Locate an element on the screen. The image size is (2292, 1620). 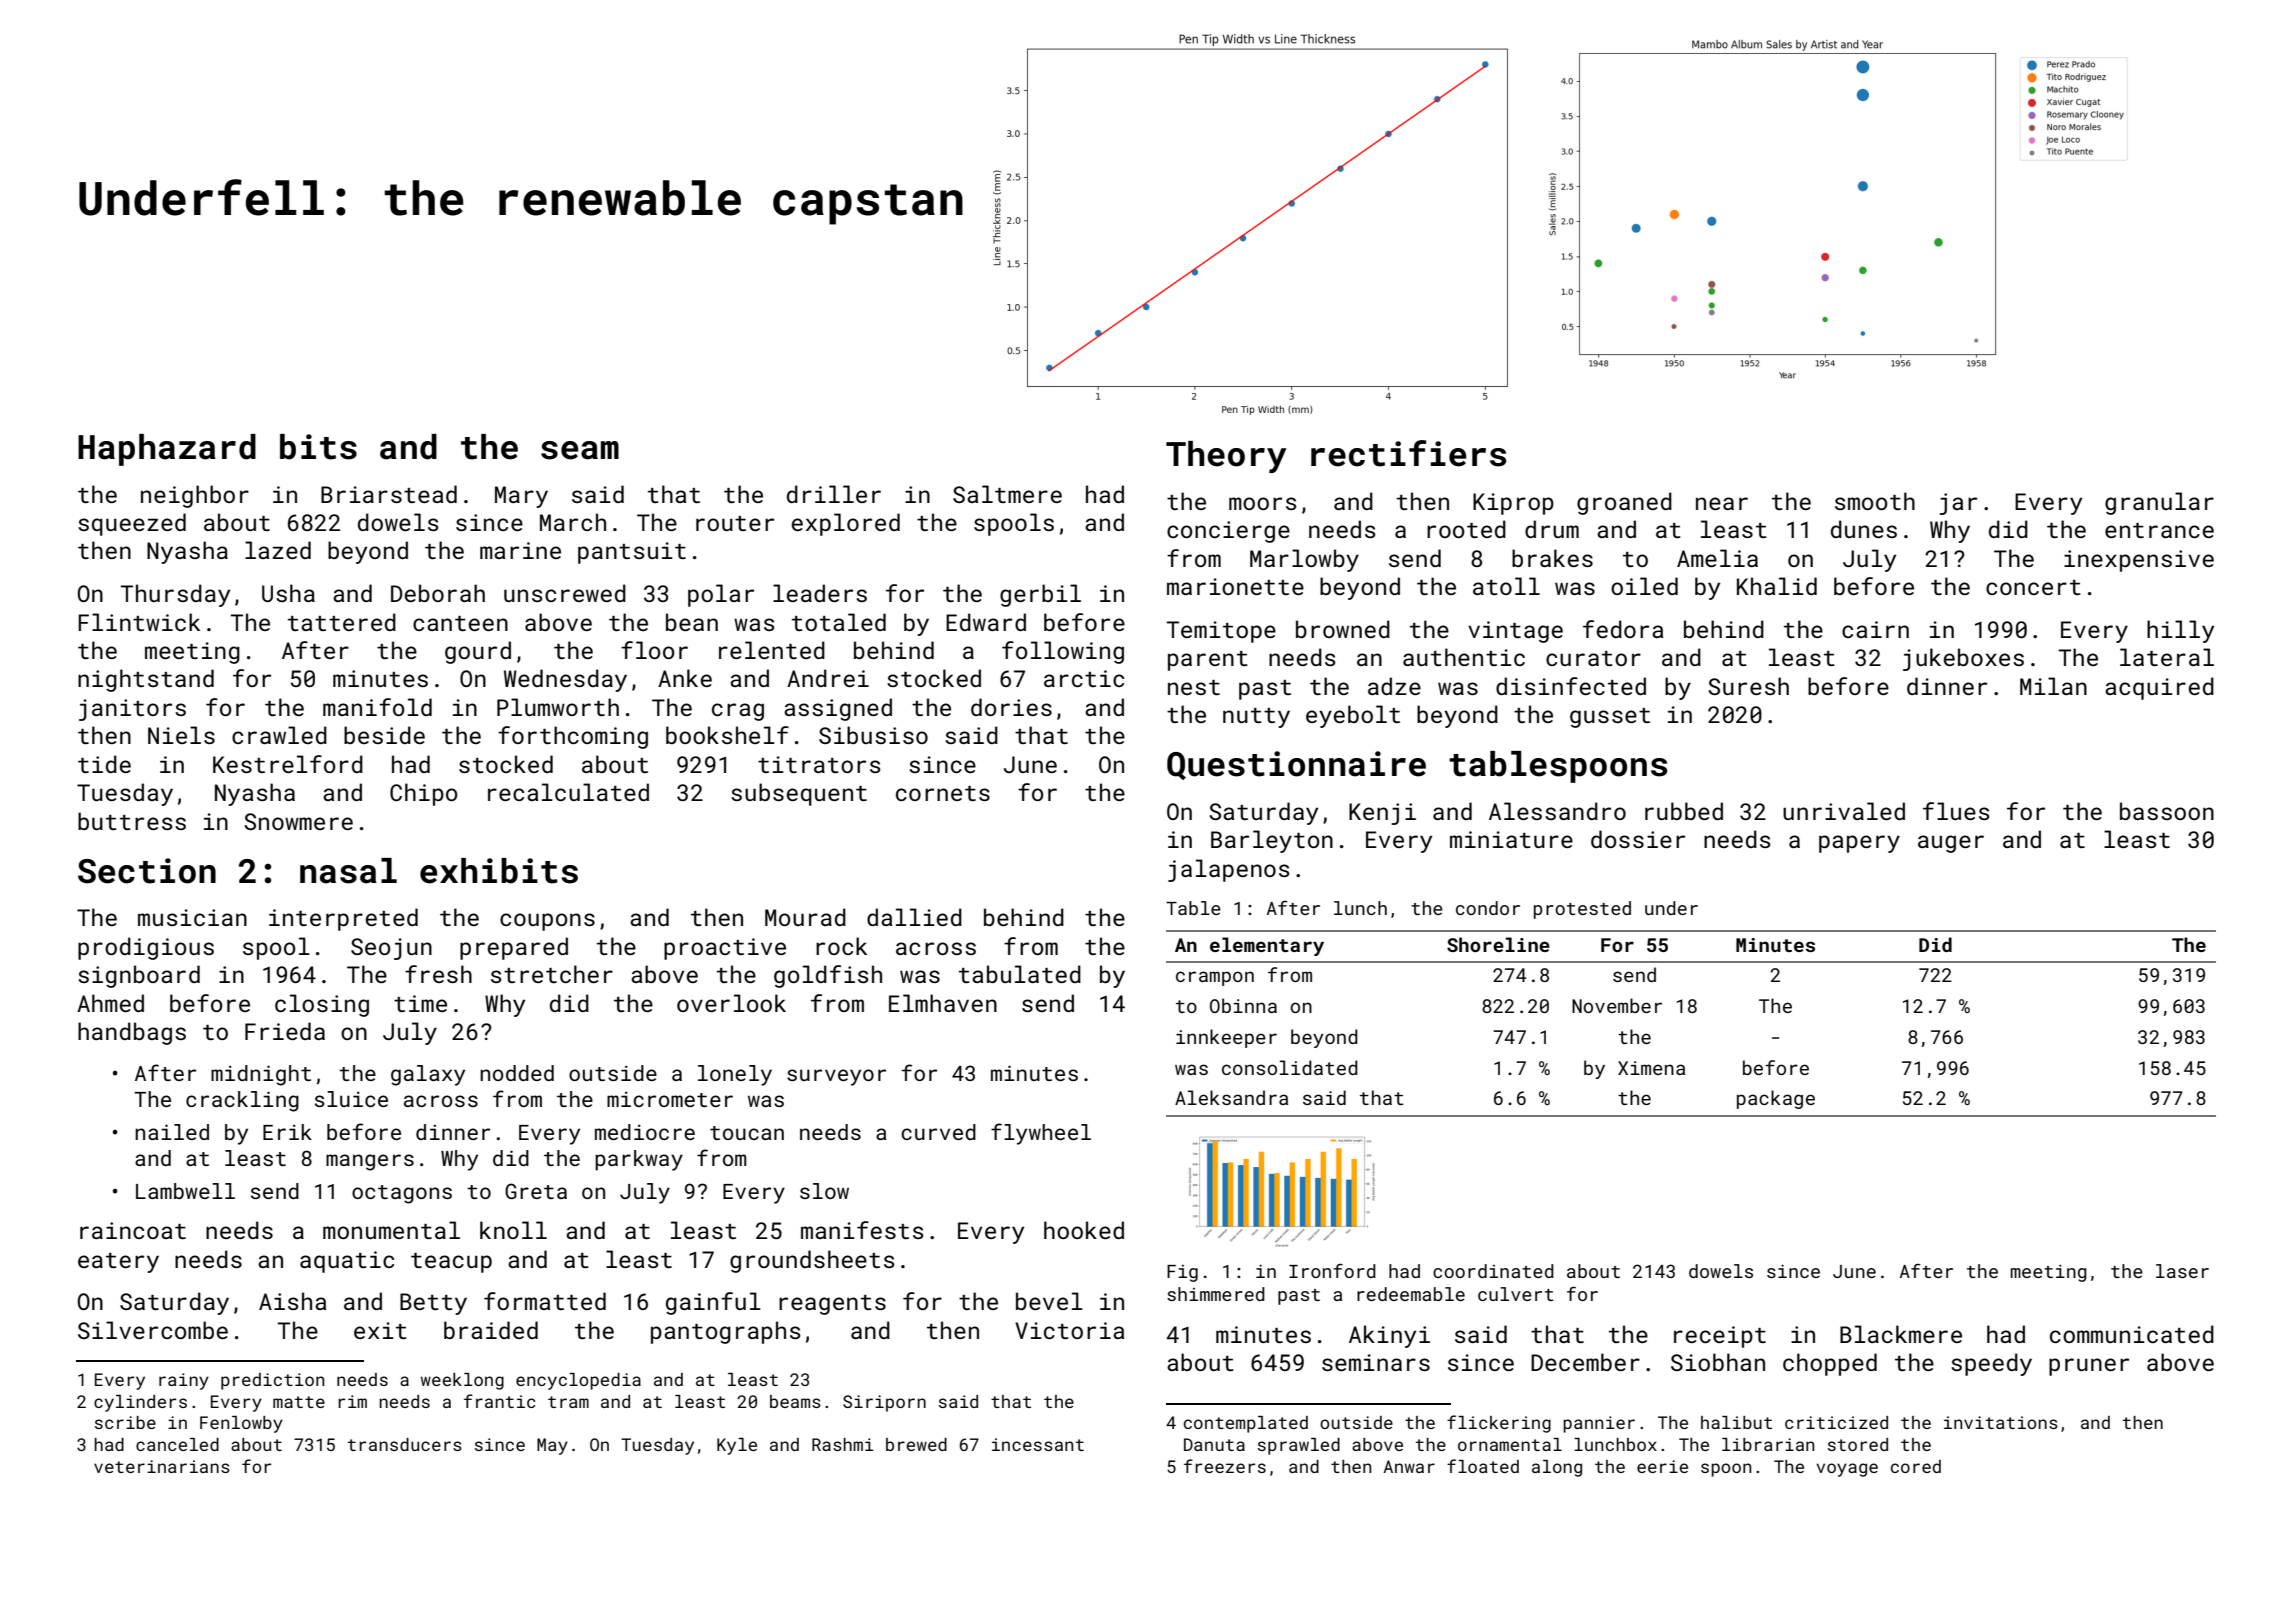
laser is located at coordinates (2182, 1271).
